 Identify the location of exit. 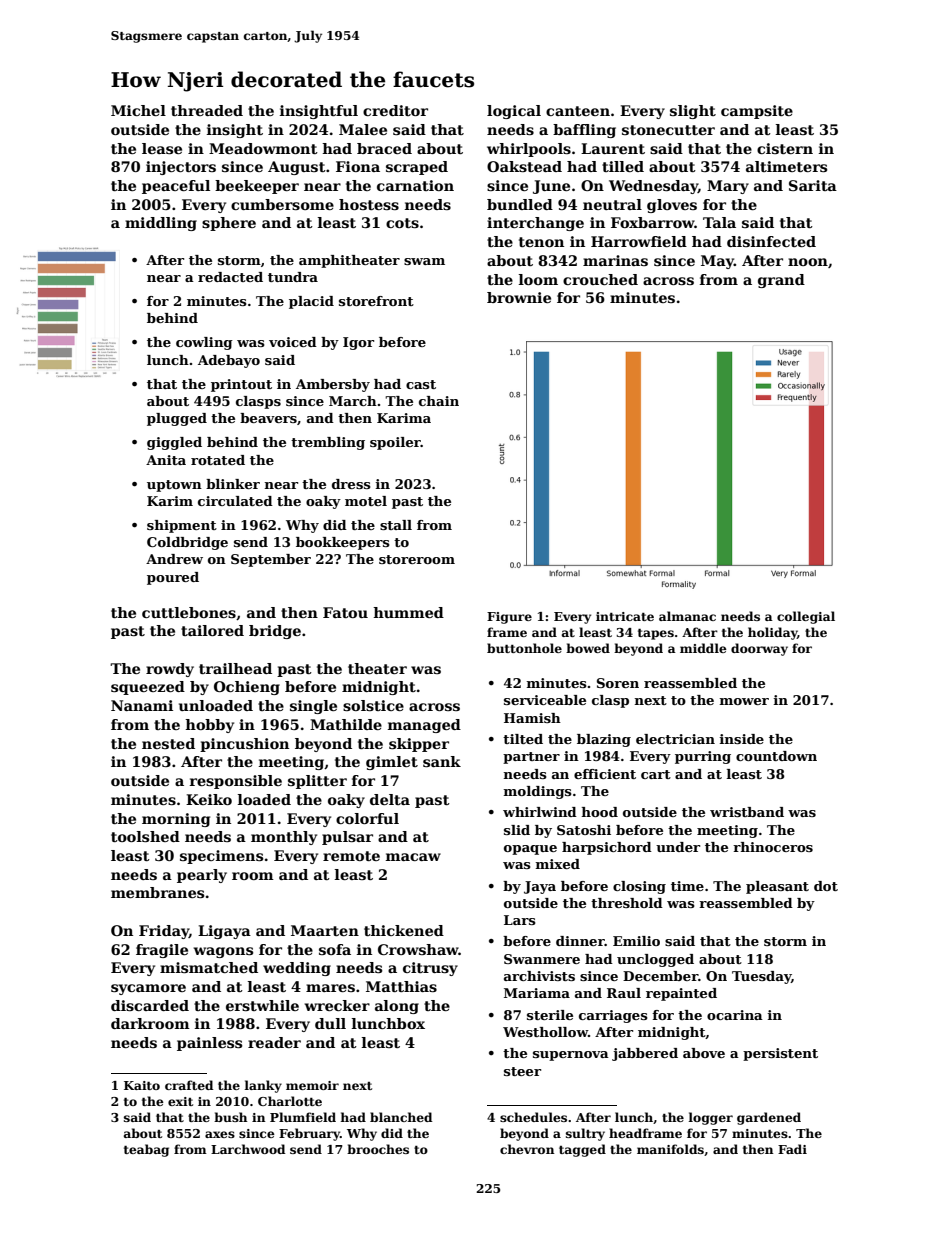
(180, 1101).
